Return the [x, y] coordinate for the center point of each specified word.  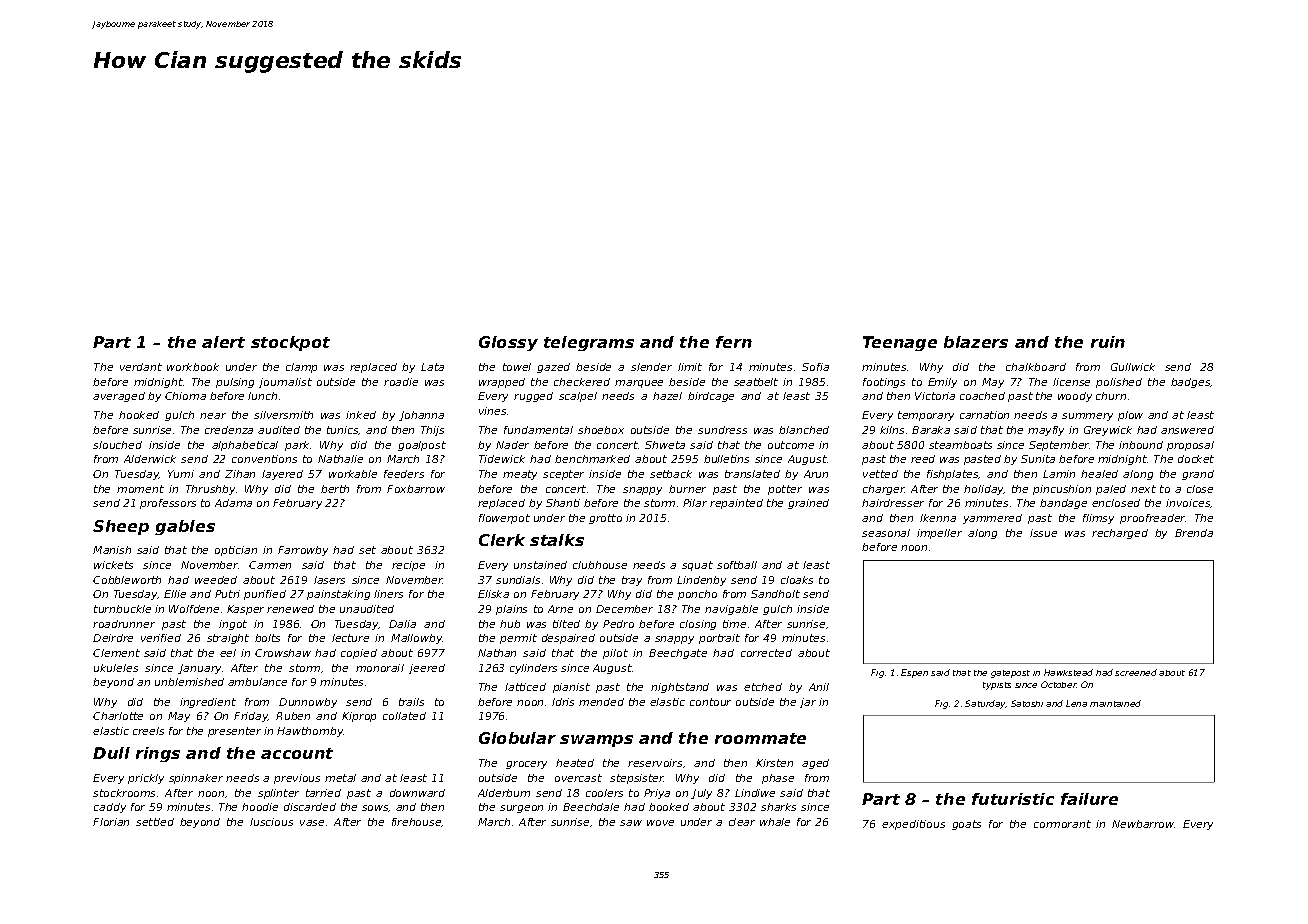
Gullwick [1133, 367]
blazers [976, 342]
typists [997, 686]
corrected [766, 653]
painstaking [338, 595]
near [213, 416]
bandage [1063, 504]
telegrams [589, 343]
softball [737, 565]
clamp [301, 368]
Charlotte [118, 716]
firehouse [417, 822]
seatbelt [756, 382]
